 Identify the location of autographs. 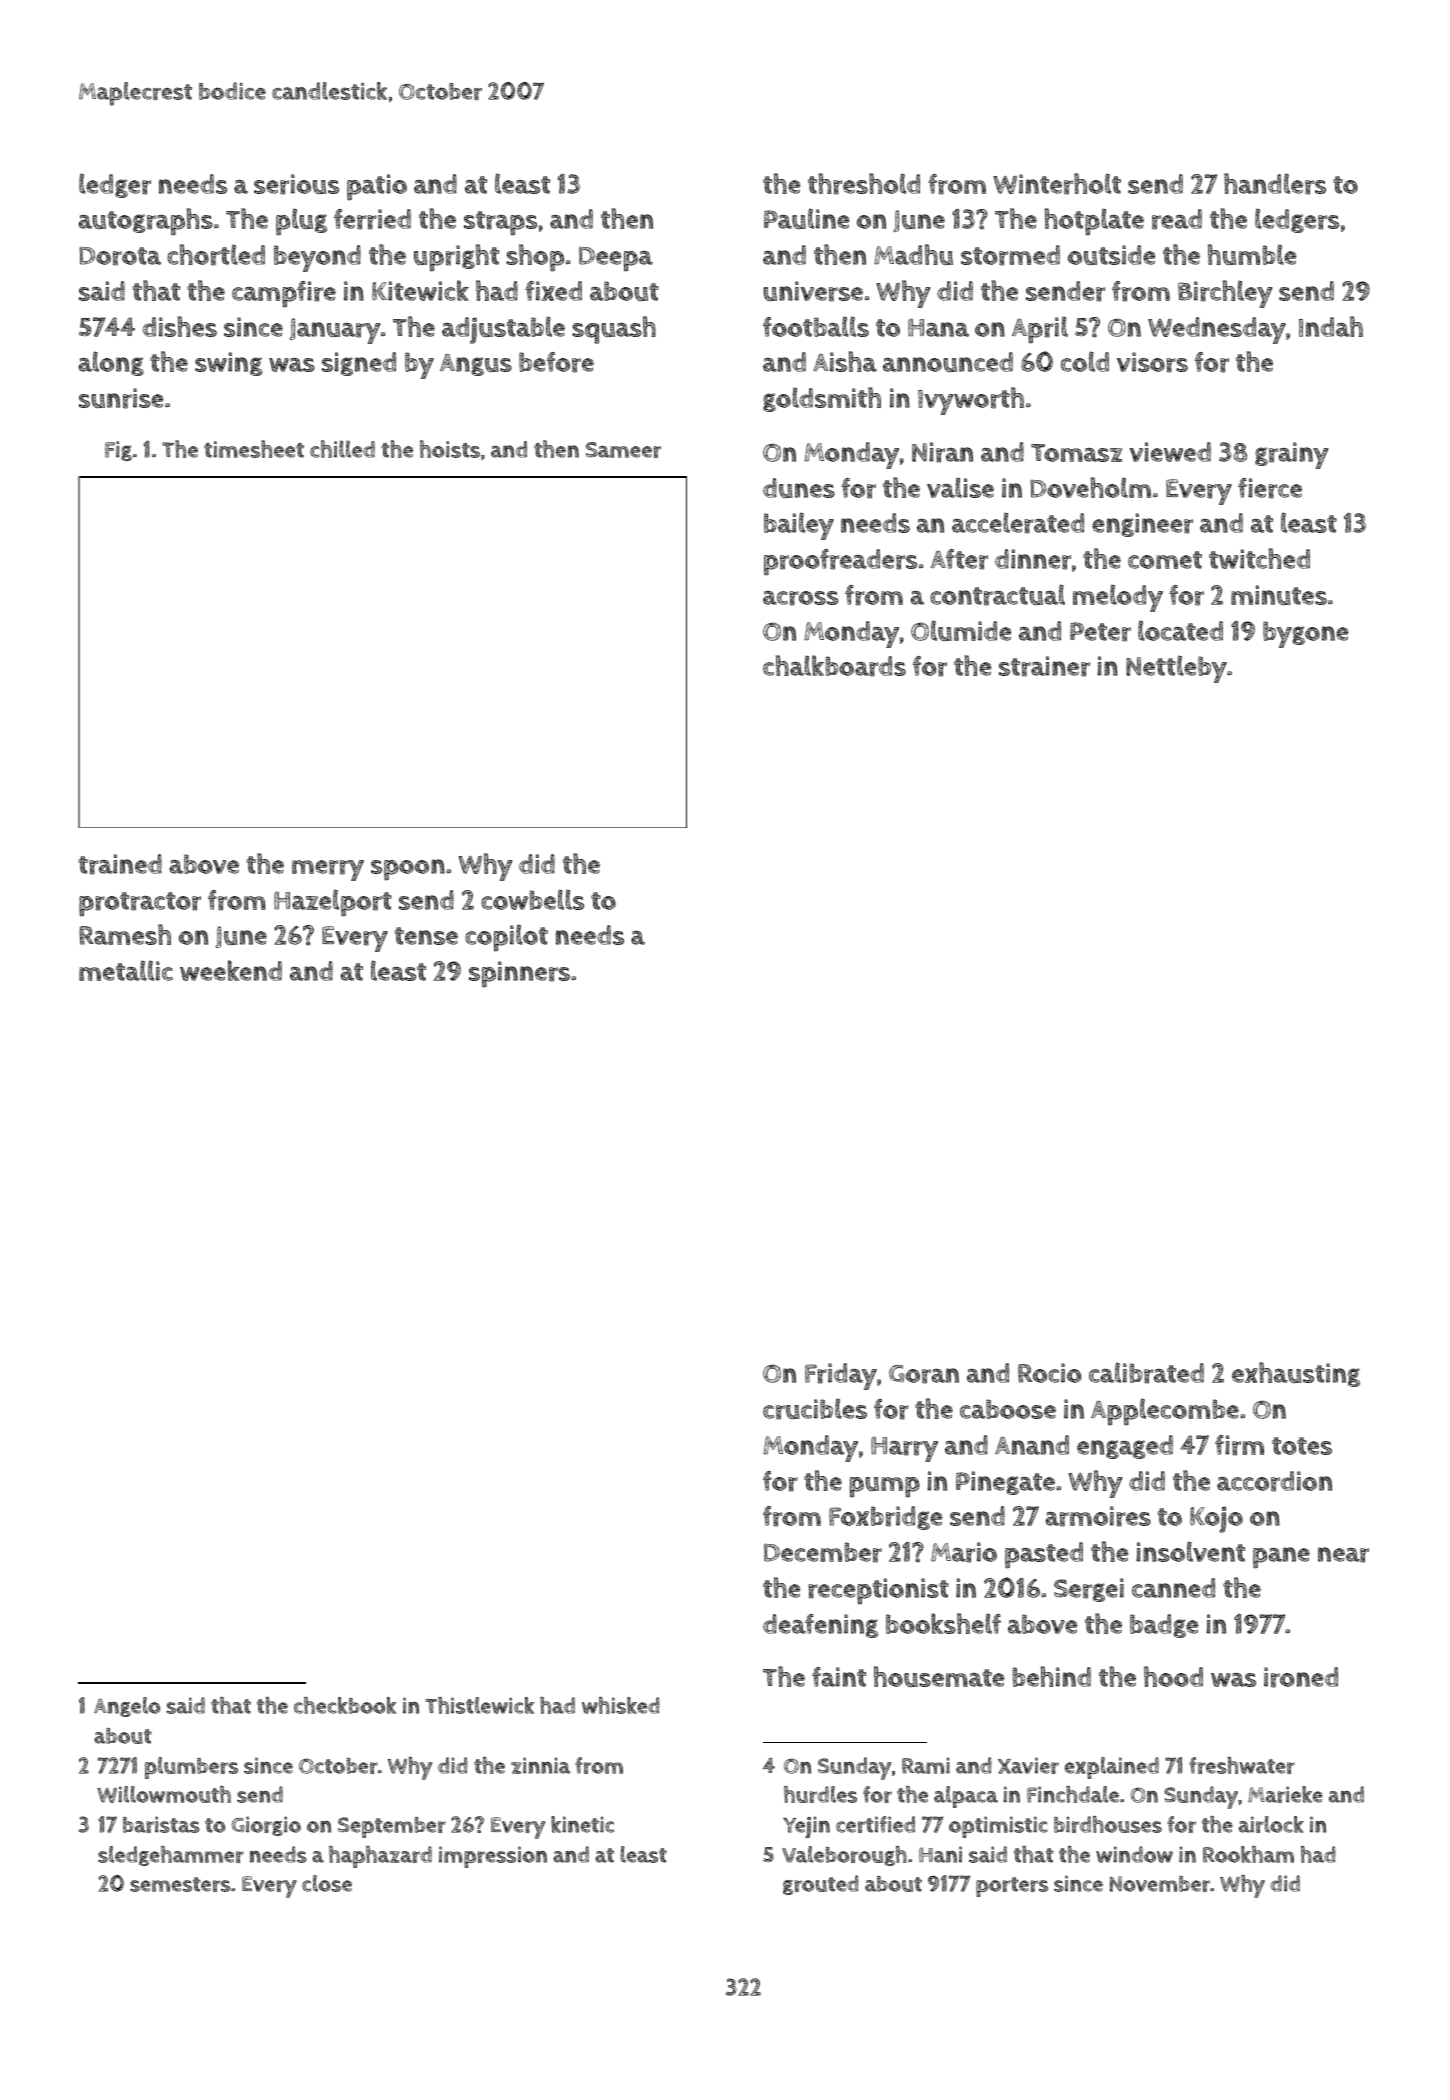
(145, 222).
